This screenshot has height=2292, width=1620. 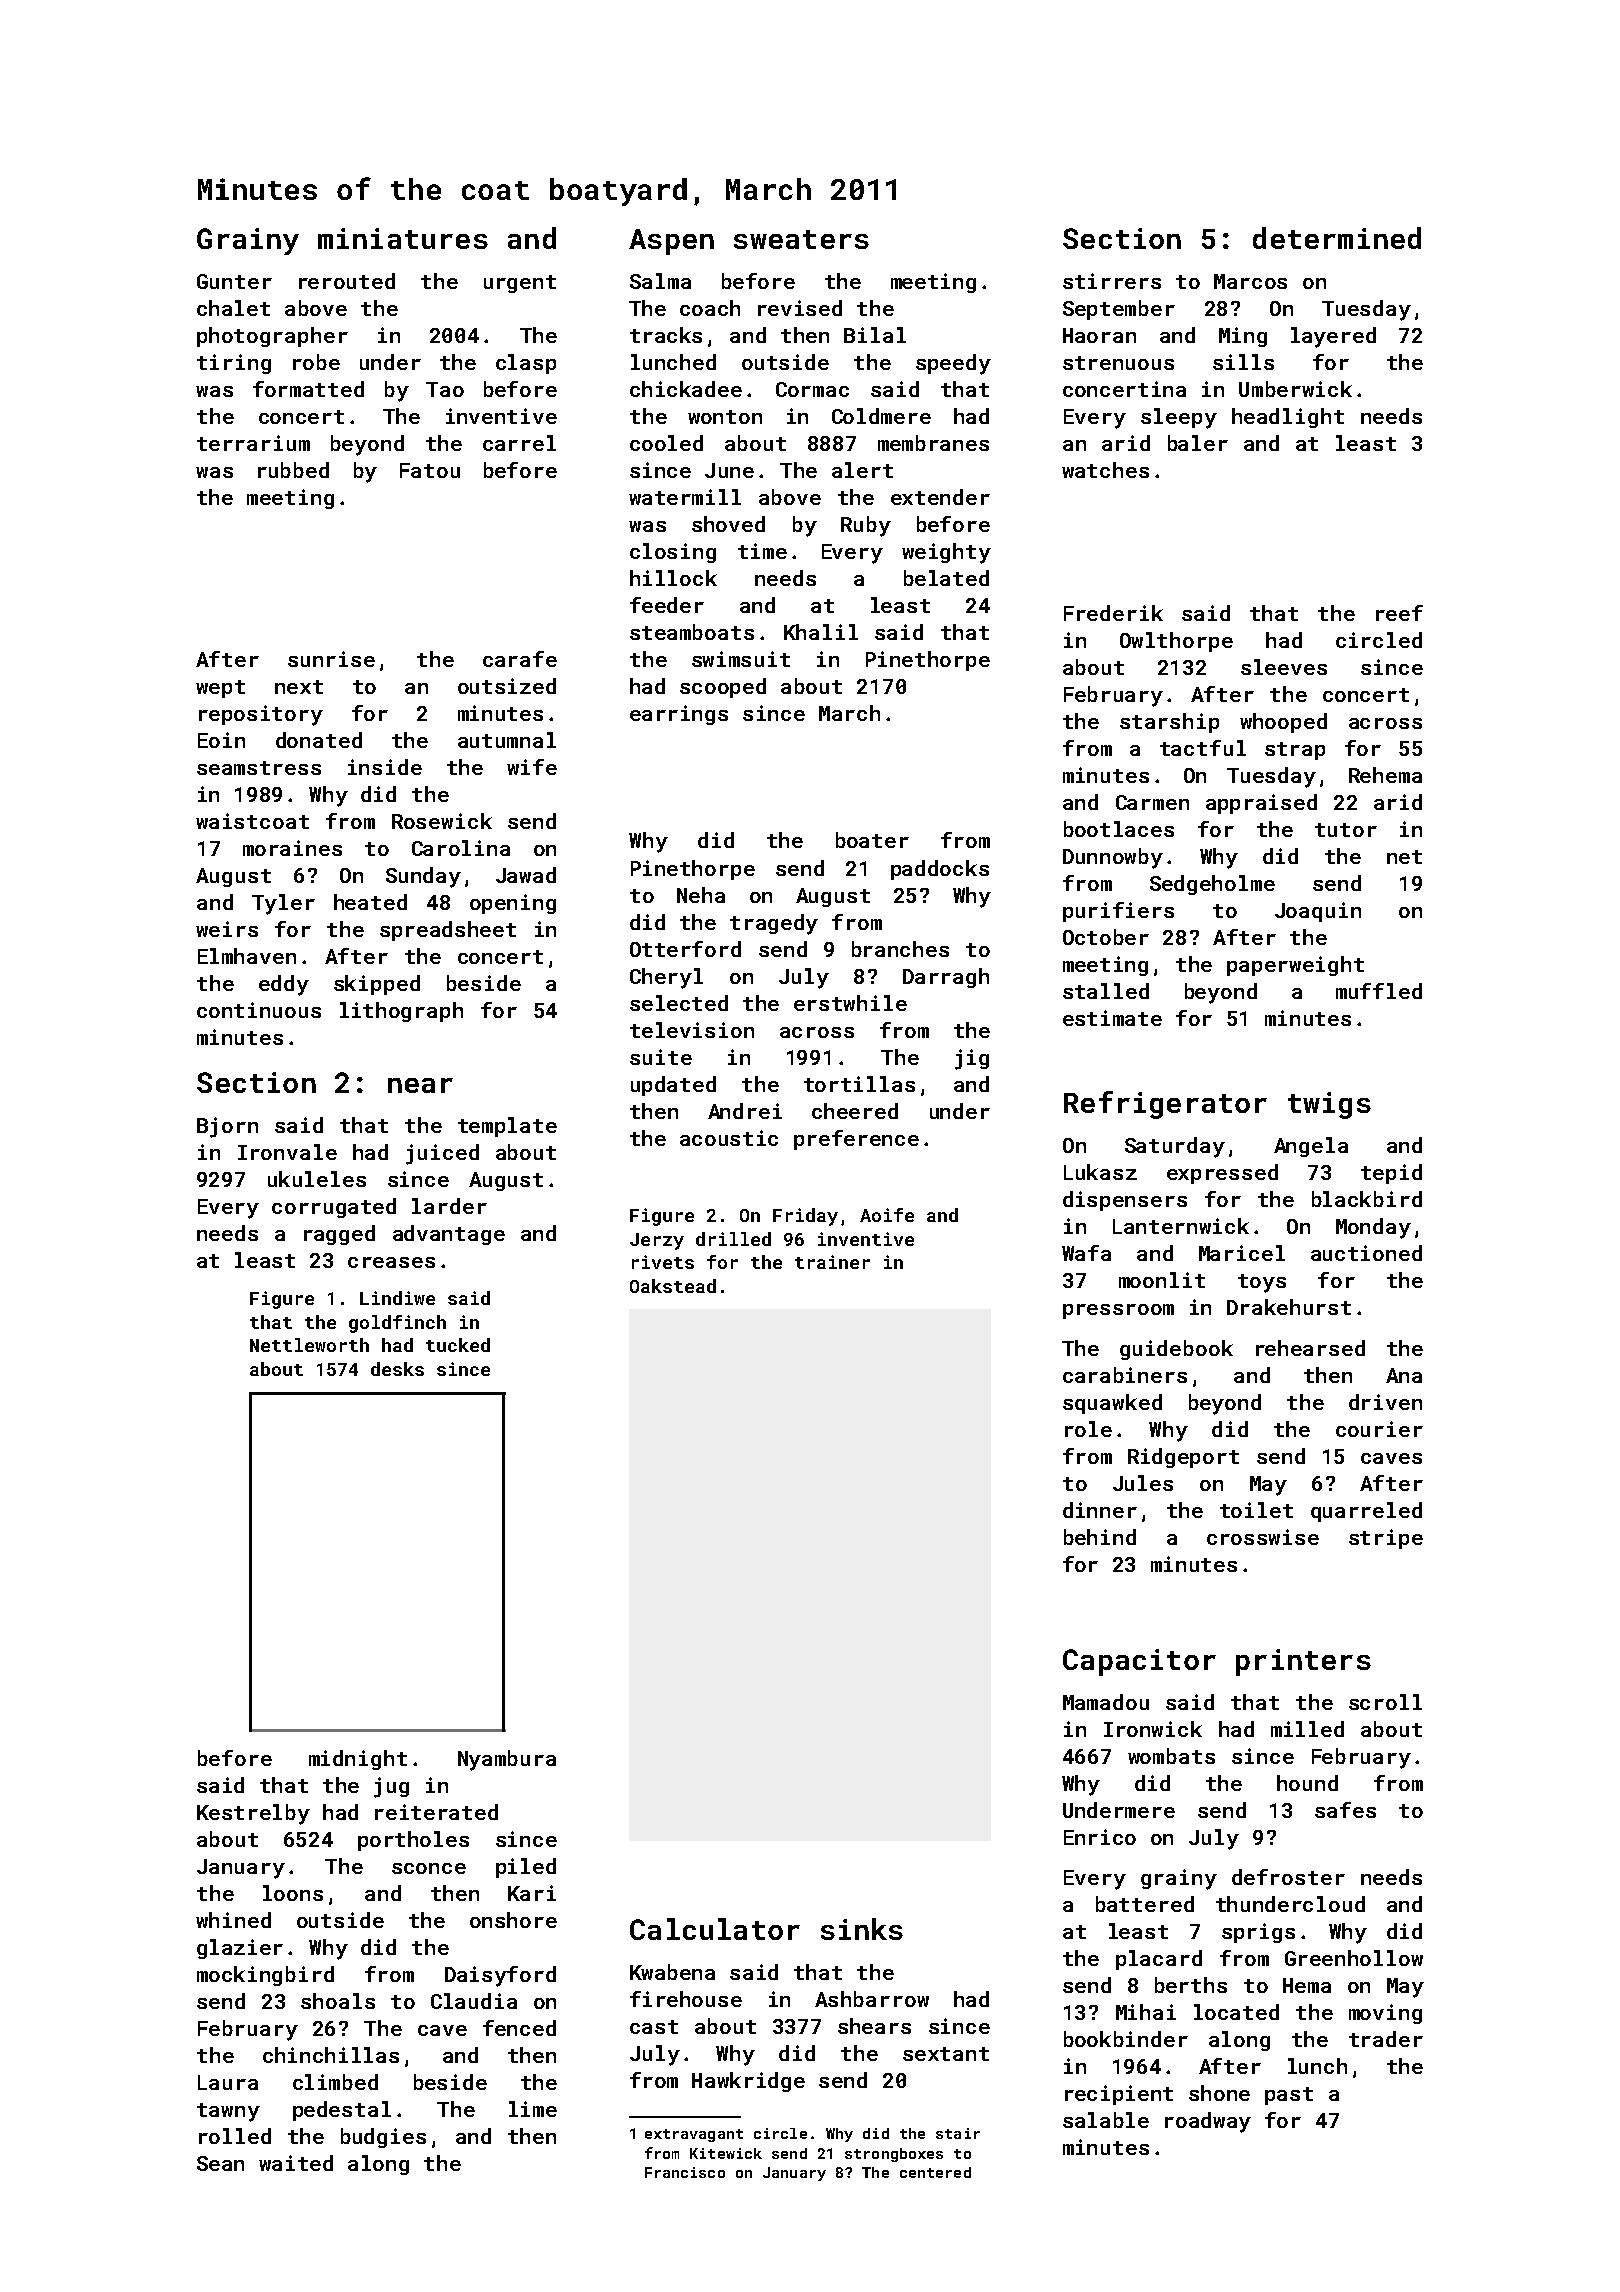 What do you see at coordinates (1329, 1105) in the screenshot?
I see `twigs` at bounding box center [1329, 1105].
